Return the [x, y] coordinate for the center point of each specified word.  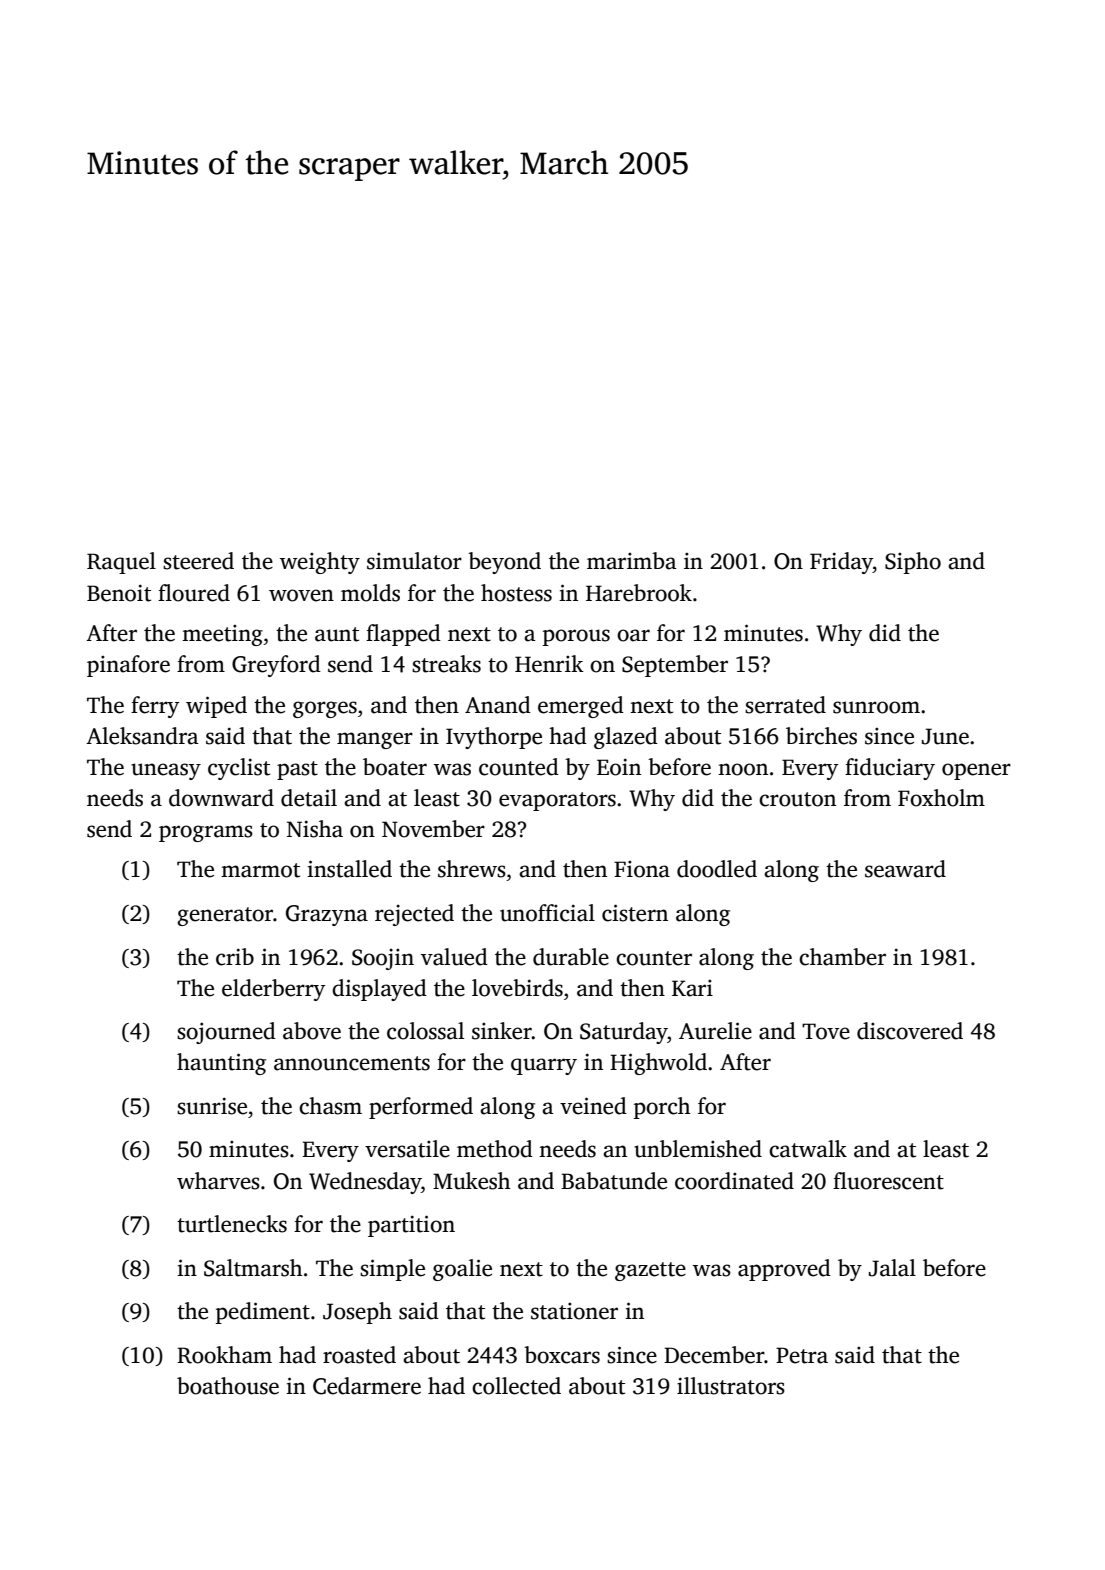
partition [411, 1226]
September [675, 666]
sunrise [212, 1106]
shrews [472, 869]
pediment [263, 1313]
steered [198, 561]
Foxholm [941, 798]
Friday [841, 563]
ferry [155, 707]
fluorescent [888, 1181]
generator [225, 916]
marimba [632, 561]
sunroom [876, 707]
